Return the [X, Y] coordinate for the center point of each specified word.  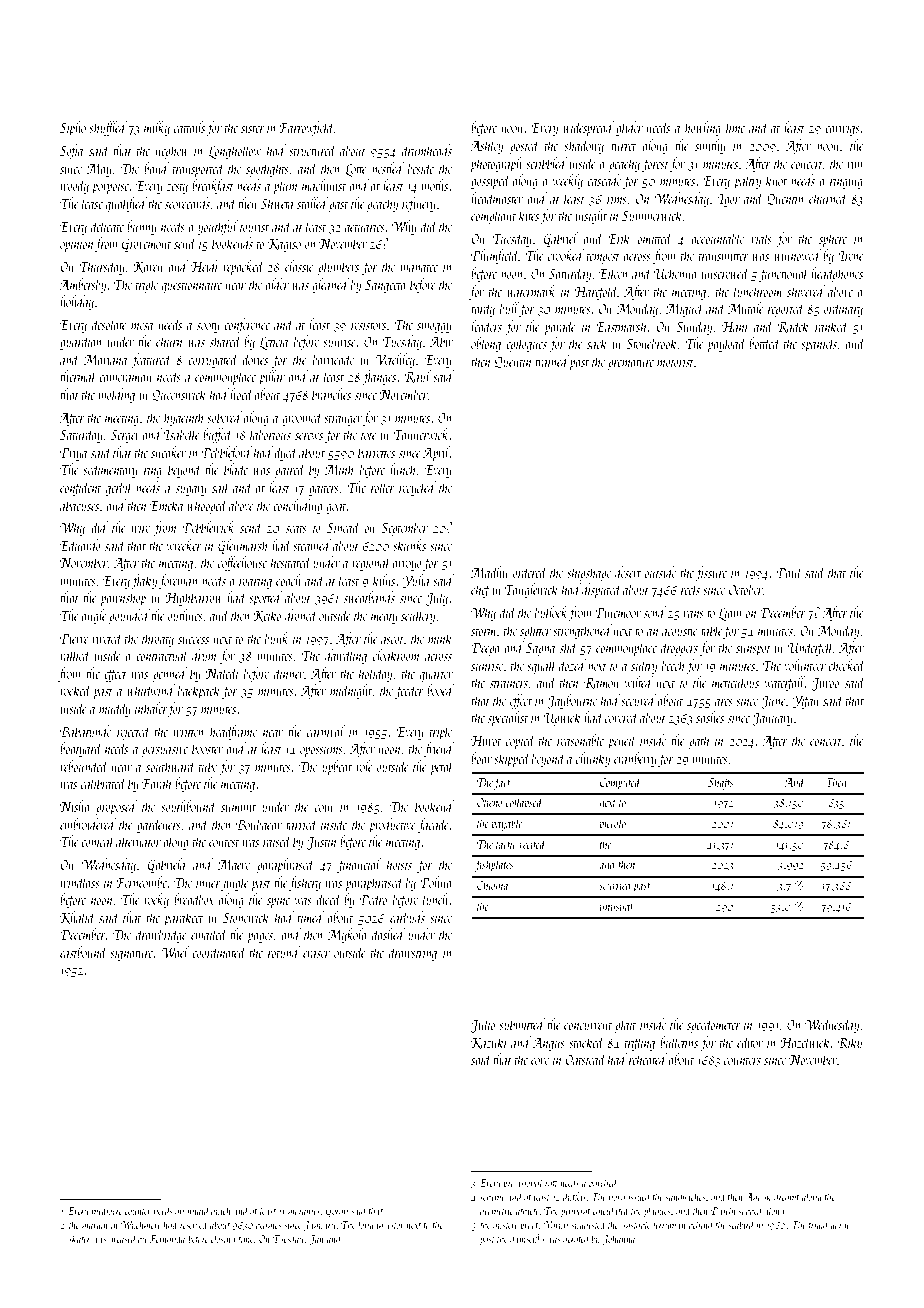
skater [80, 1238]
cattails [189, 127]
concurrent [588, 1026]
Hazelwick [805, 1042]
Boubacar [259, 824]
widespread [588, 128]
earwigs [842, 129]
